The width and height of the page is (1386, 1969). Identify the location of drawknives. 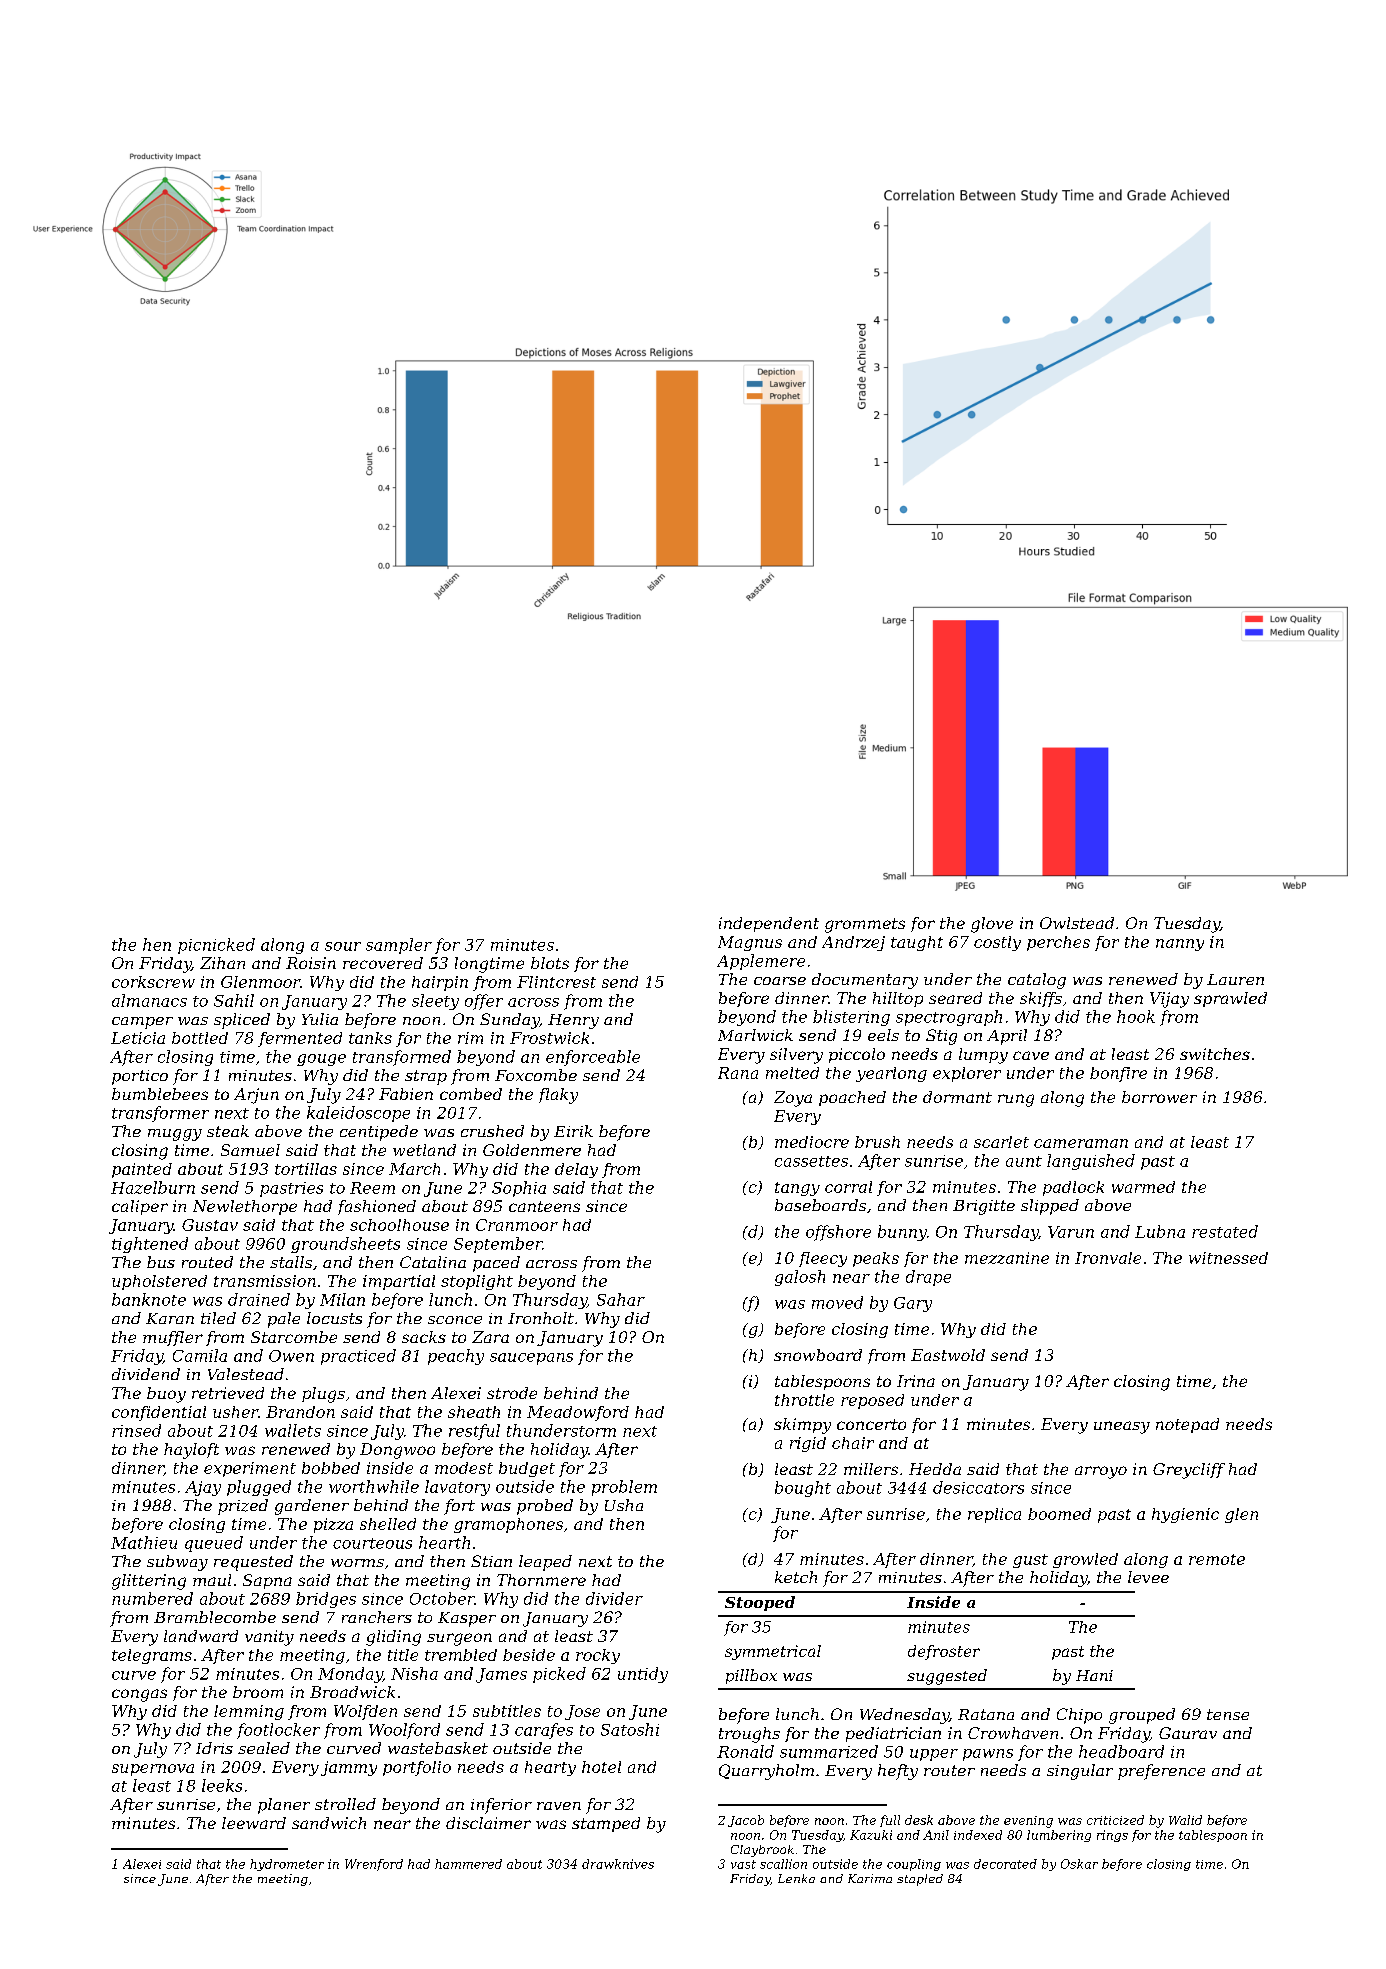
(618, 1864).
